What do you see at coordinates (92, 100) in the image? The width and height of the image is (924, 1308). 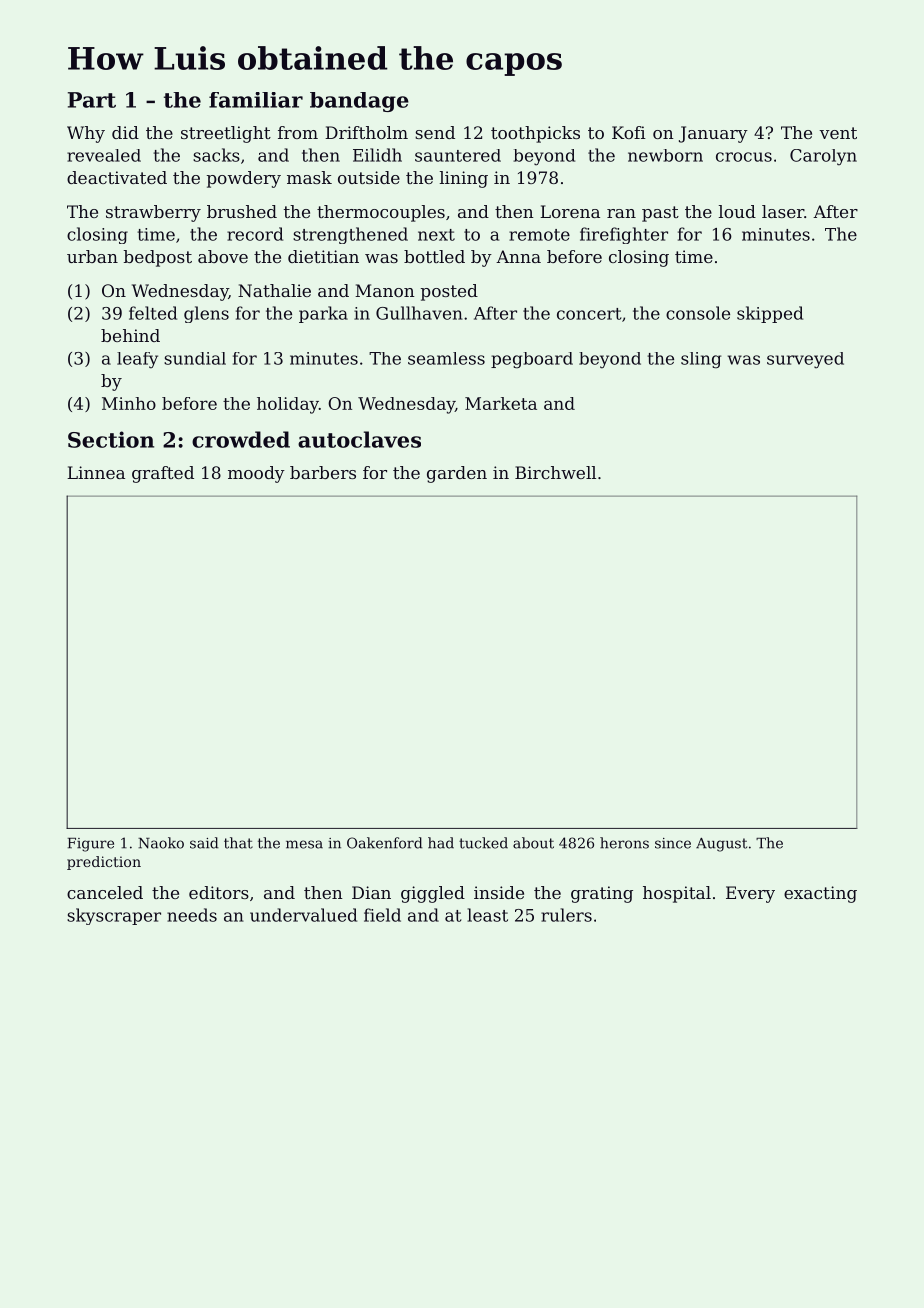 I see `Part` at bounding box center [92, 100].
